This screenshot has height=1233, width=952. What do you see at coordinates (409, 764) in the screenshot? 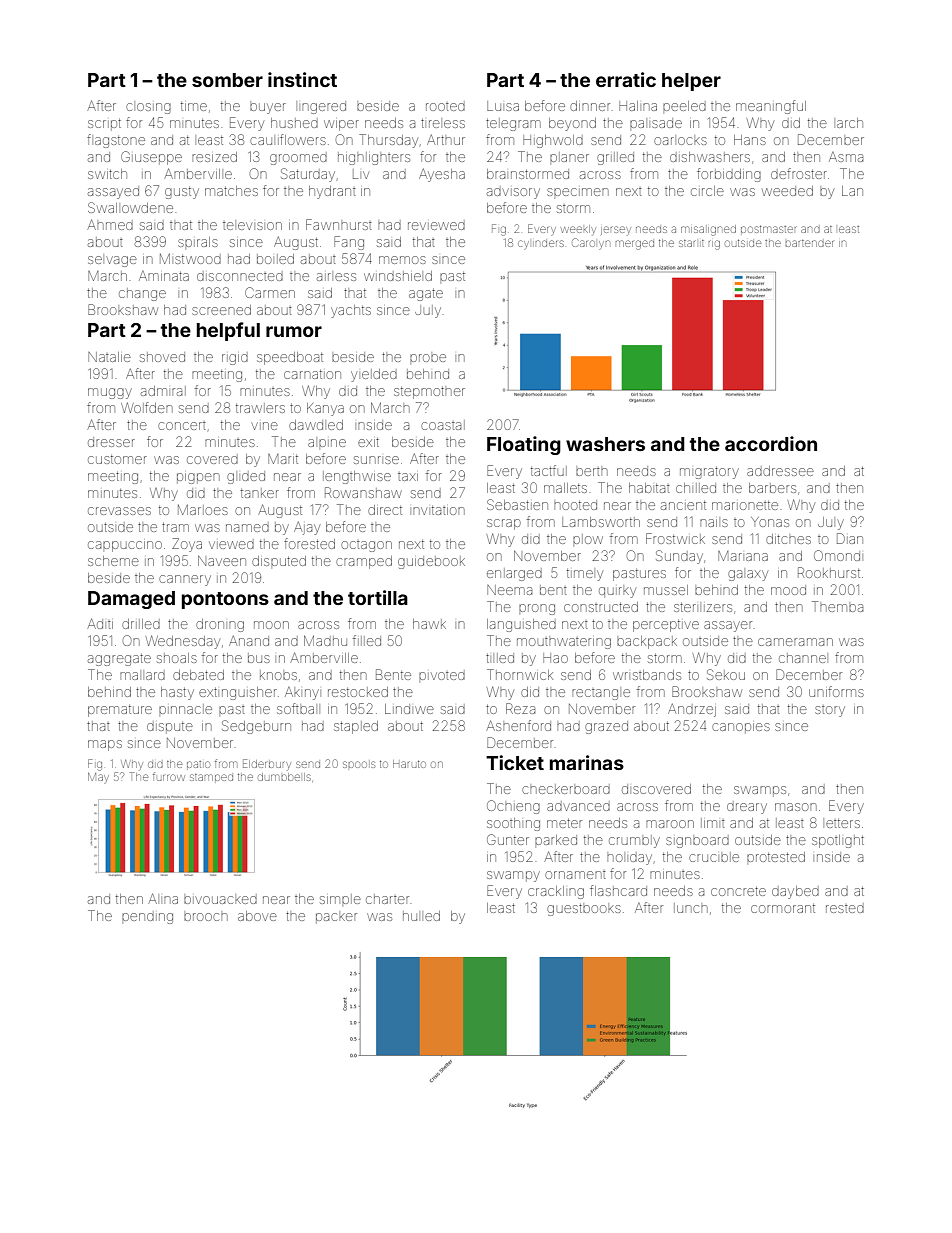
I see `Haruto` at bounding box center [409, 764].
